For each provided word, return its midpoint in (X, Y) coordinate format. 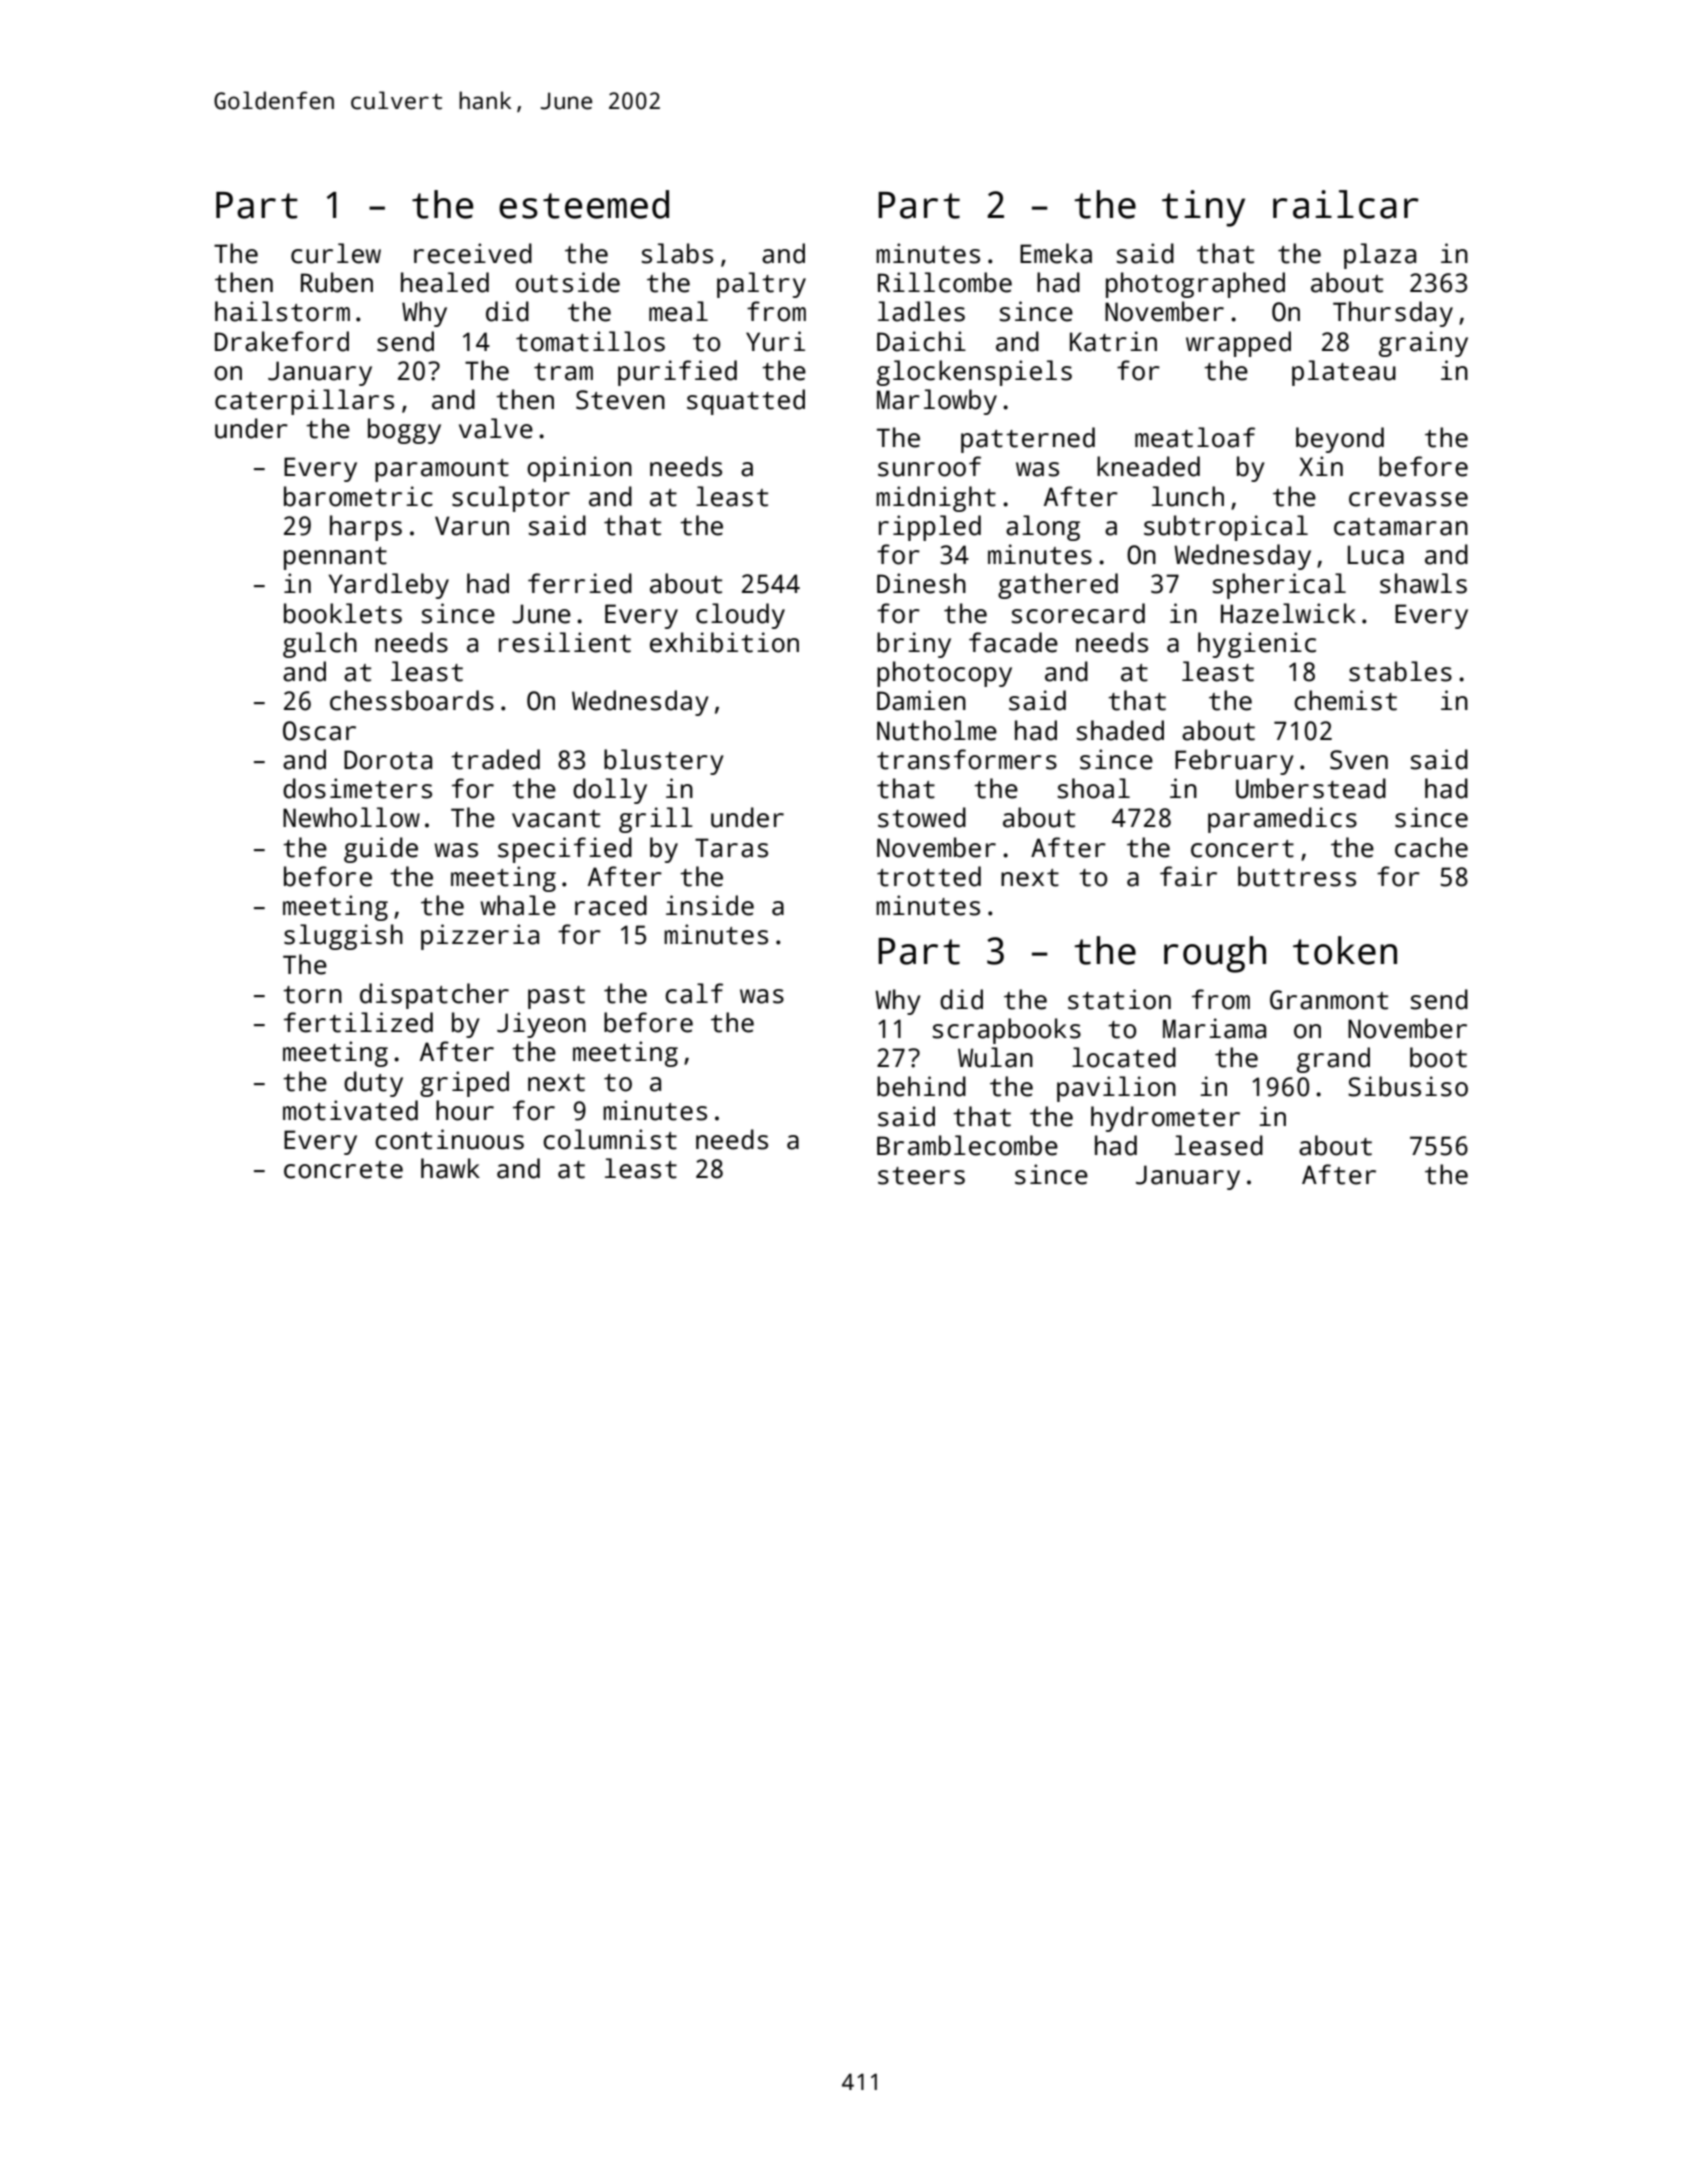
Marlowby (937, 402)
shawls (1423, 583)
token (1345, 950)
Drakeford (282, 341)
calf (694, 993)
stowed (922, 817)
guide (381, 850)
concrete (343, 1170)
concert (1242, 849)
